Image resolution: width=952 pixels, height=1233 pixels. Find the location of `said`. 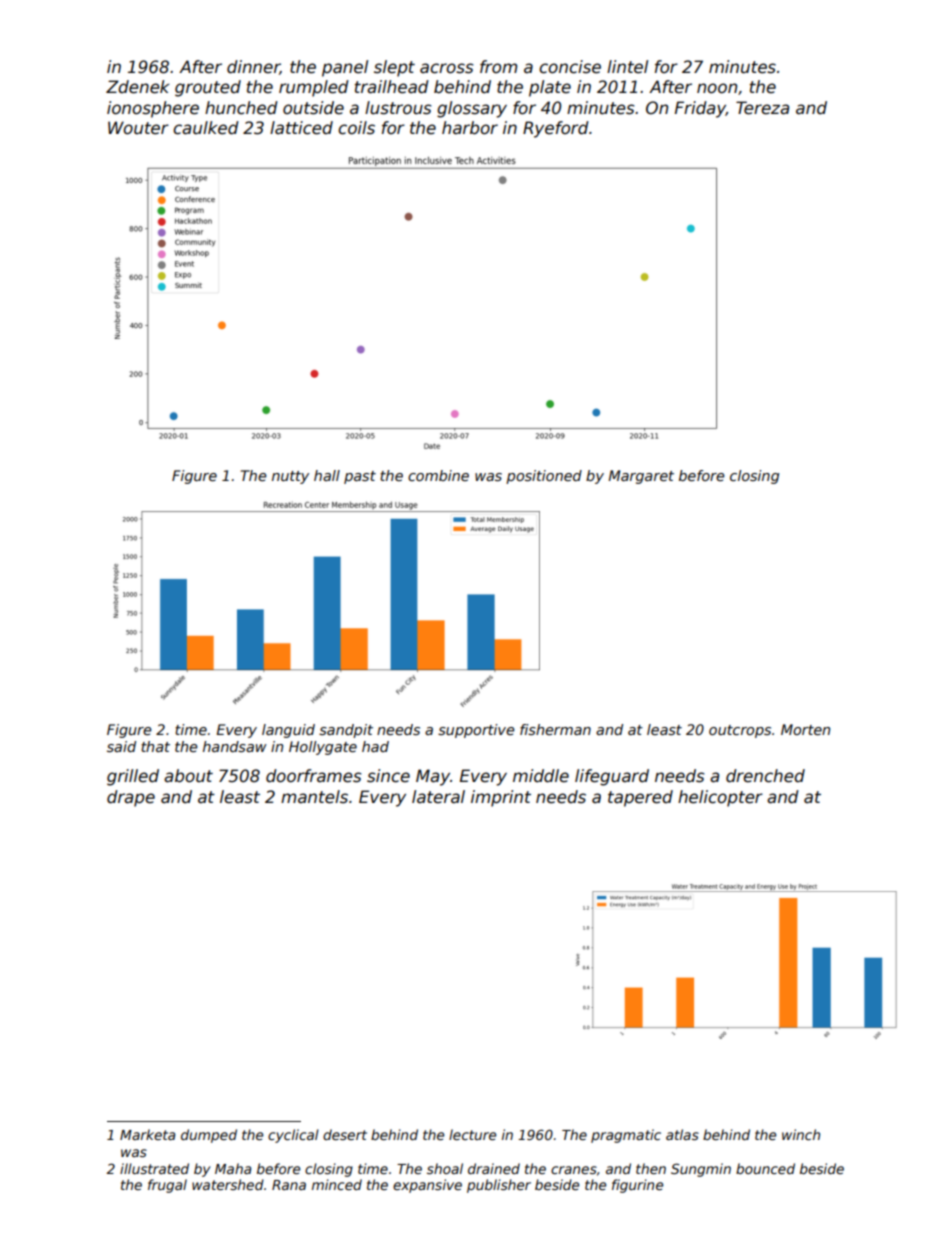

said is located at coordinates (121, 746).
